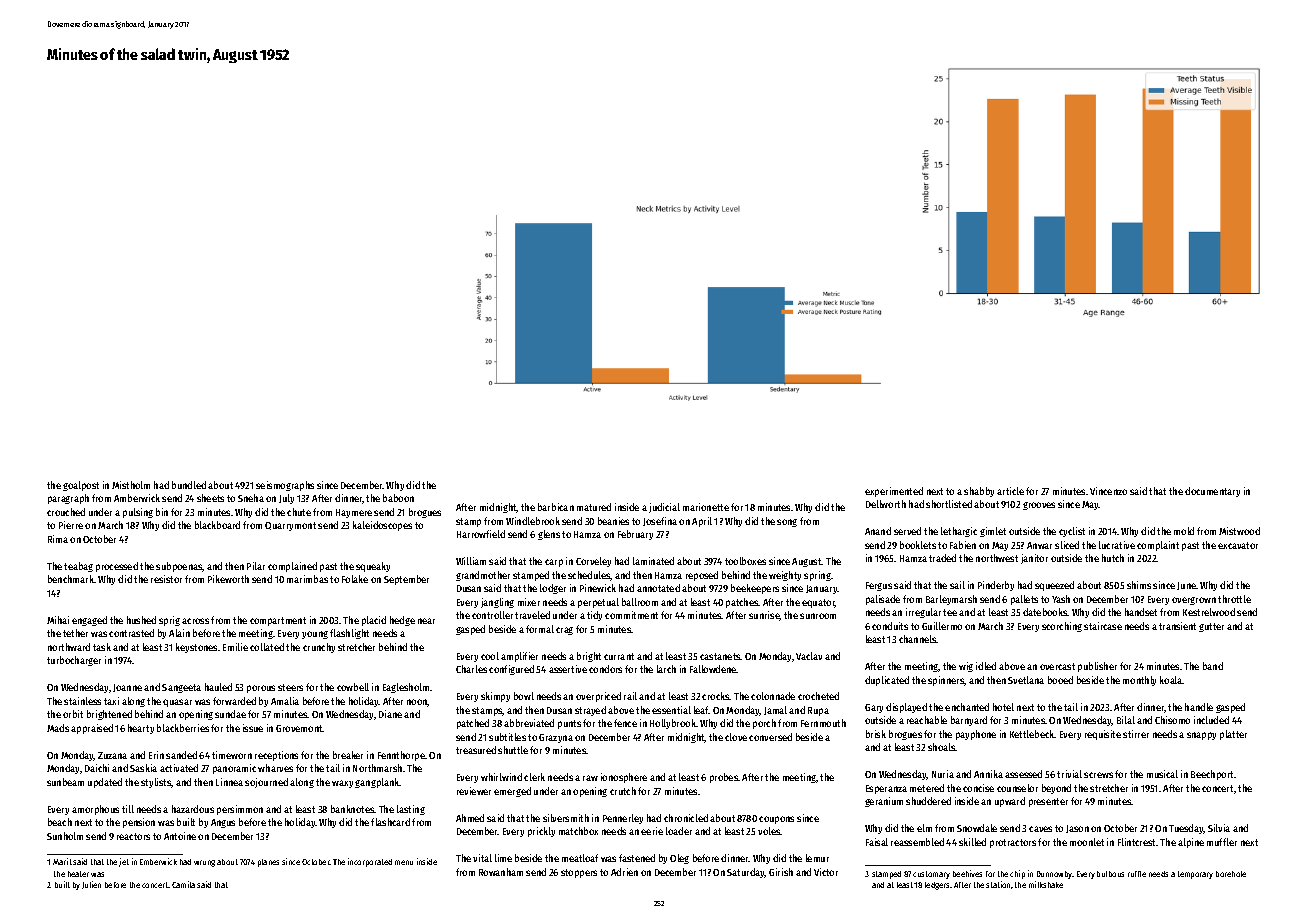 This document has height=924, width=1308. What do you see at coordinates (736, 737) in the document?
I see `clove` at bounding box center [736, 737].
